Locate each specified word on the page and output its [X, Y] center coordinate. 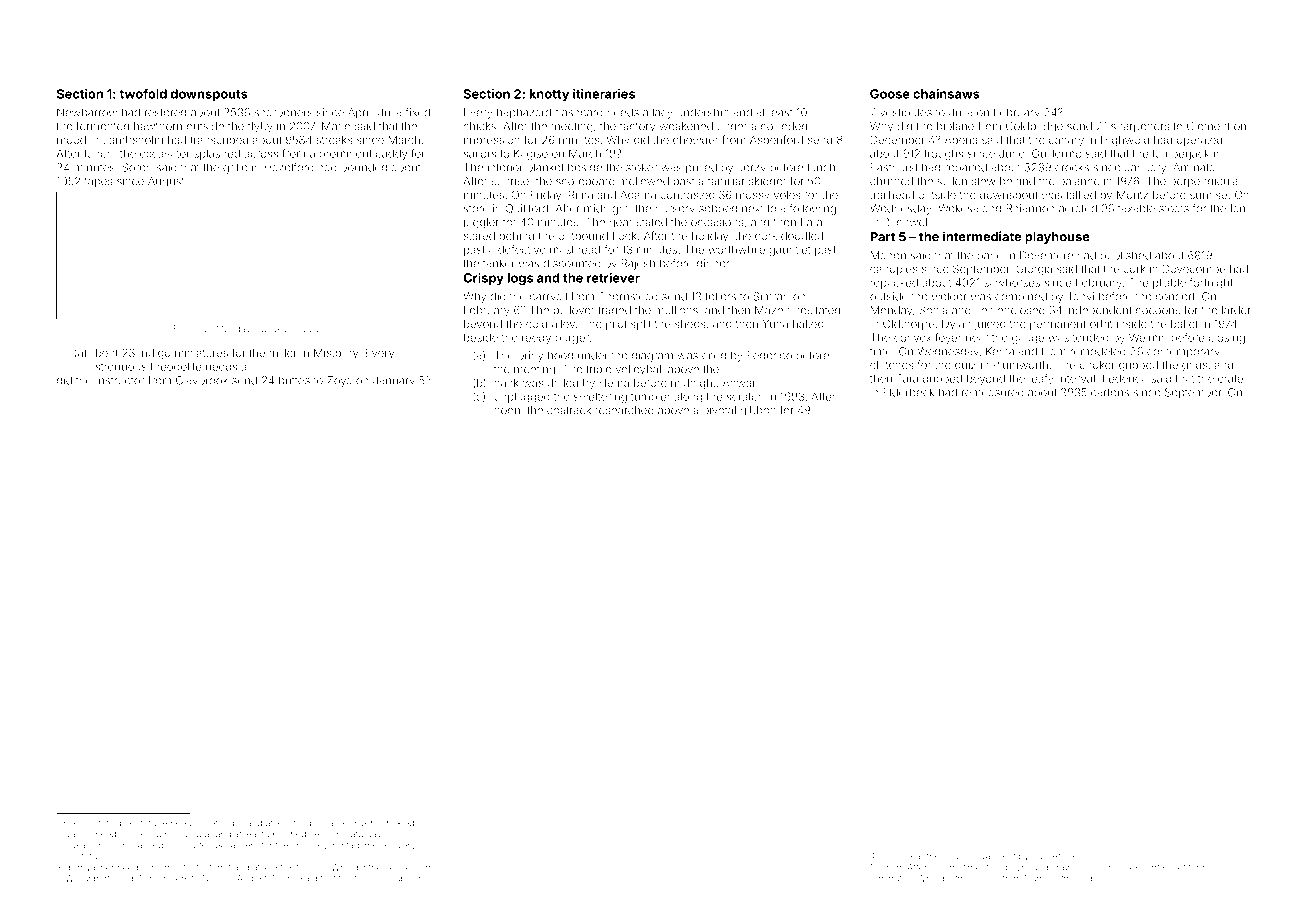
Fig [179, 330]
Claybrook [202, 381]
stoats [1174, 209]
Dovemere [1046, 255]
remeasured [993, 392]
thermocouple [384, 879]
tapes [99, 182]
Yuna [775, 324]
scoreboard [585, 181]
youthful [82, 857]
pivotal [719, 411]
